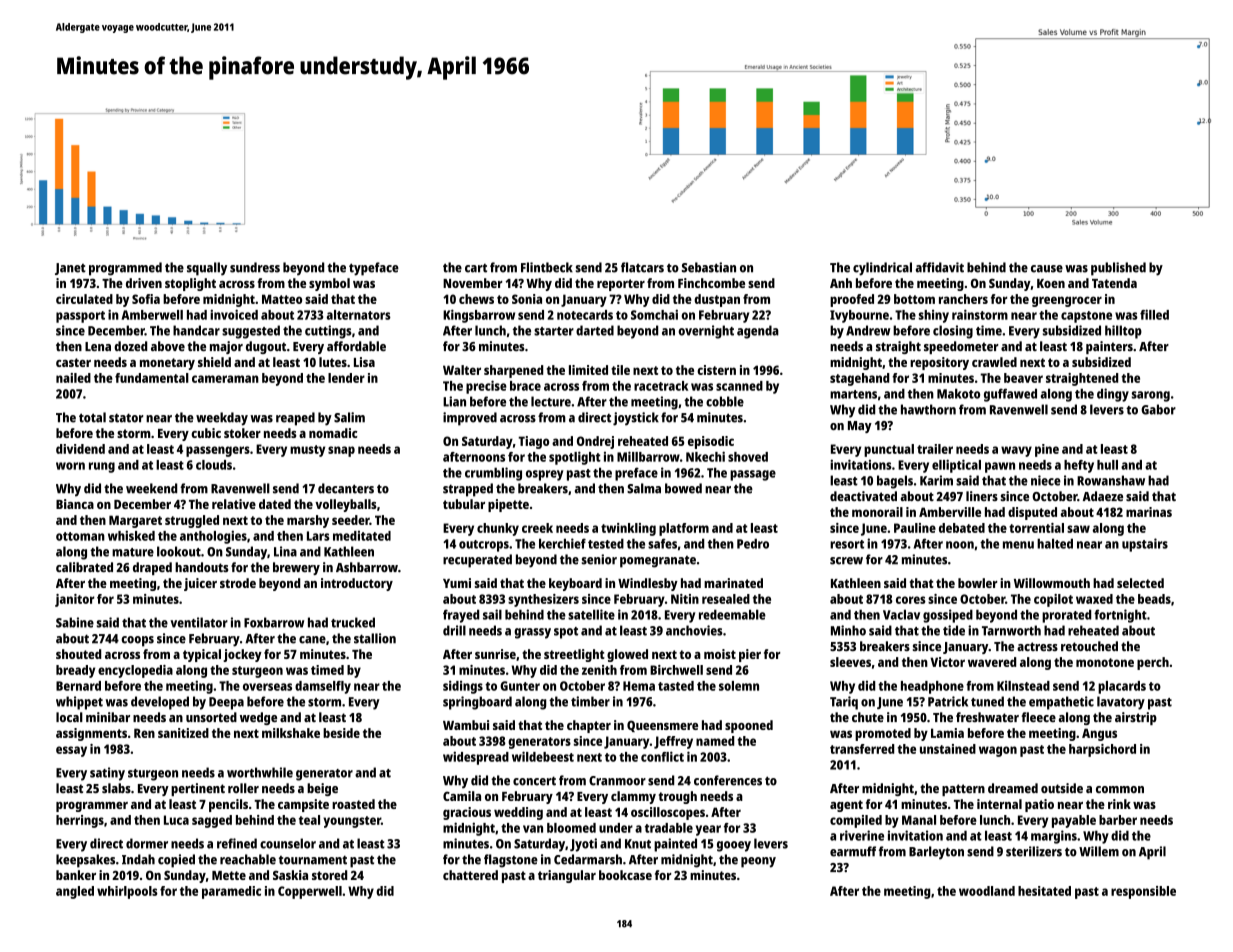 This screenshot has width=1233, height=952. I want to click on shoved, so click(748, 457).
